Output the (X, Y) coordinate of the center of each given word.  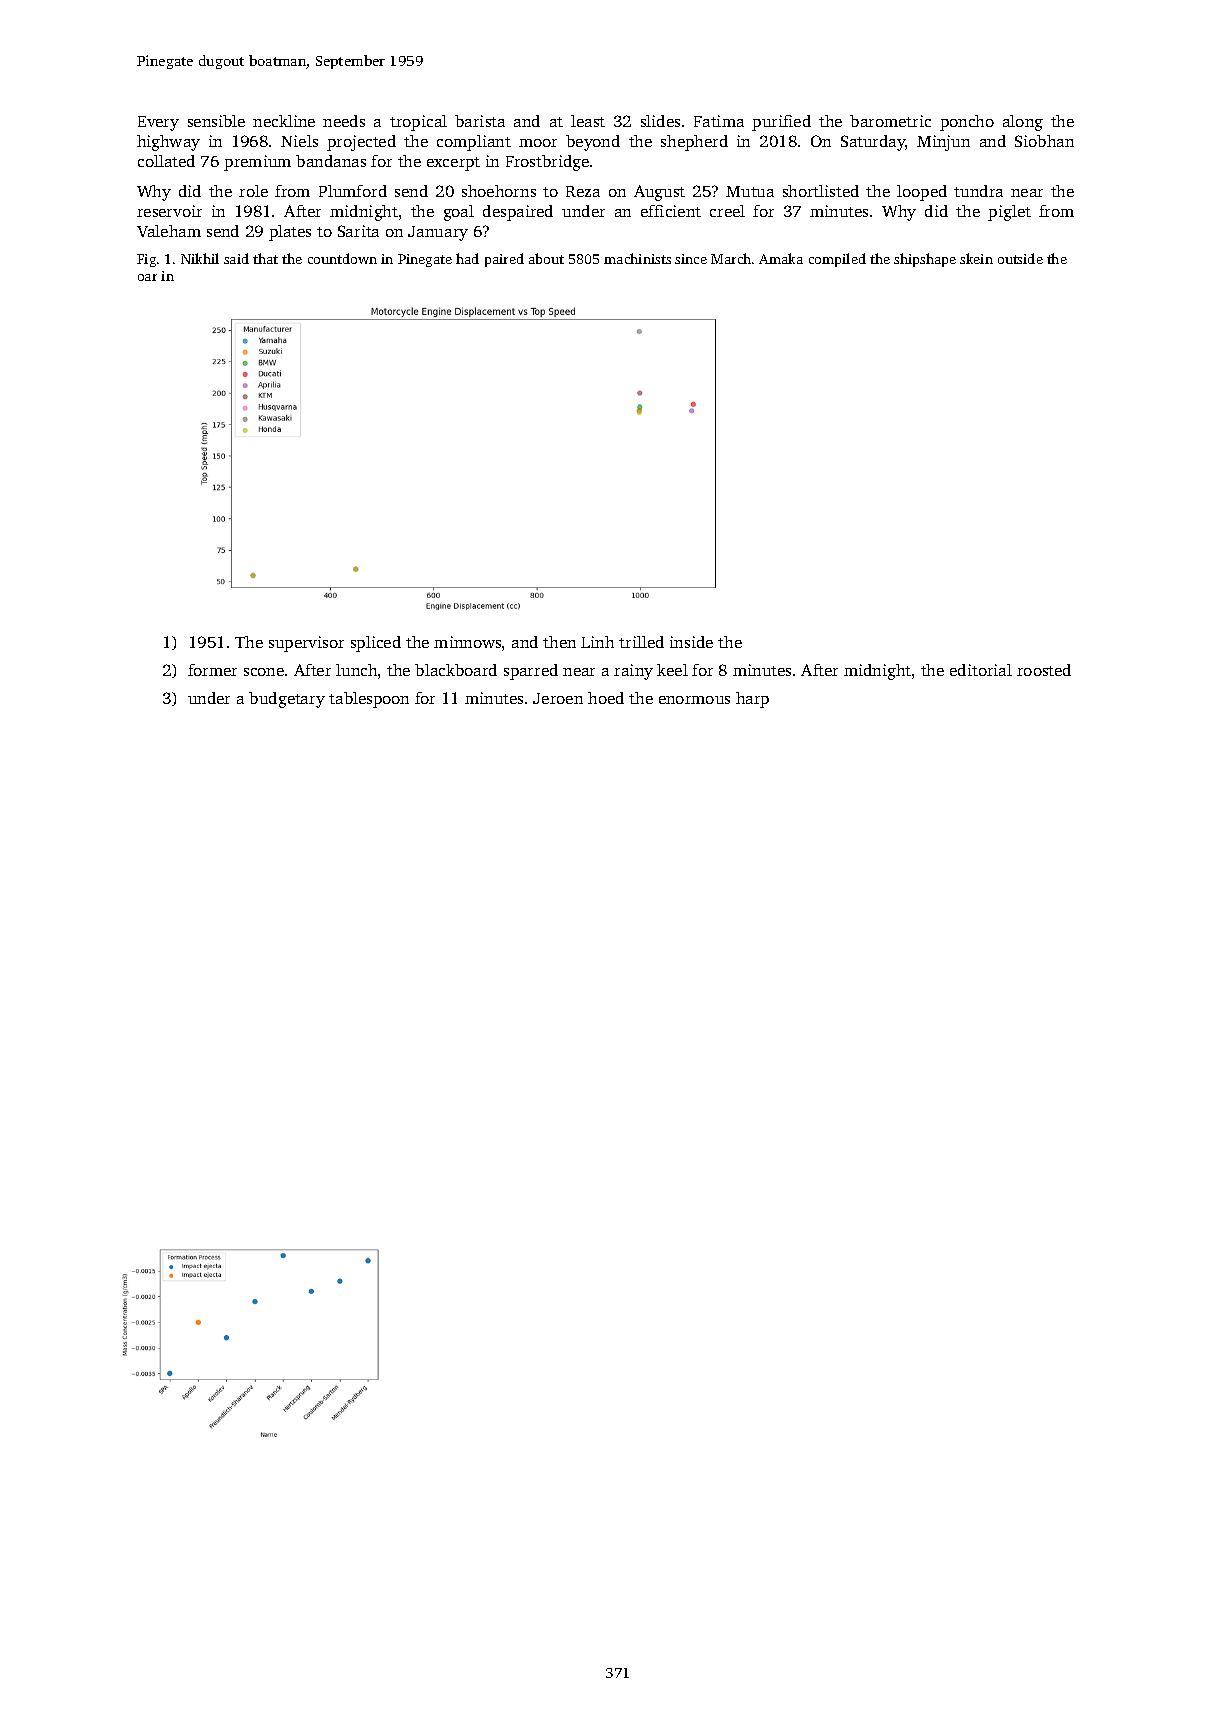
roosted (1044, 670)
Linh (597, 642)
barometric (890, 121)
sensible (216, 121)
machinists (637, 258)
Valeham (169, 231)
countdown (342, 258)
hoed (606, 698)
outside (1020, 258)
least (588, 121)
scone (264, 672)
